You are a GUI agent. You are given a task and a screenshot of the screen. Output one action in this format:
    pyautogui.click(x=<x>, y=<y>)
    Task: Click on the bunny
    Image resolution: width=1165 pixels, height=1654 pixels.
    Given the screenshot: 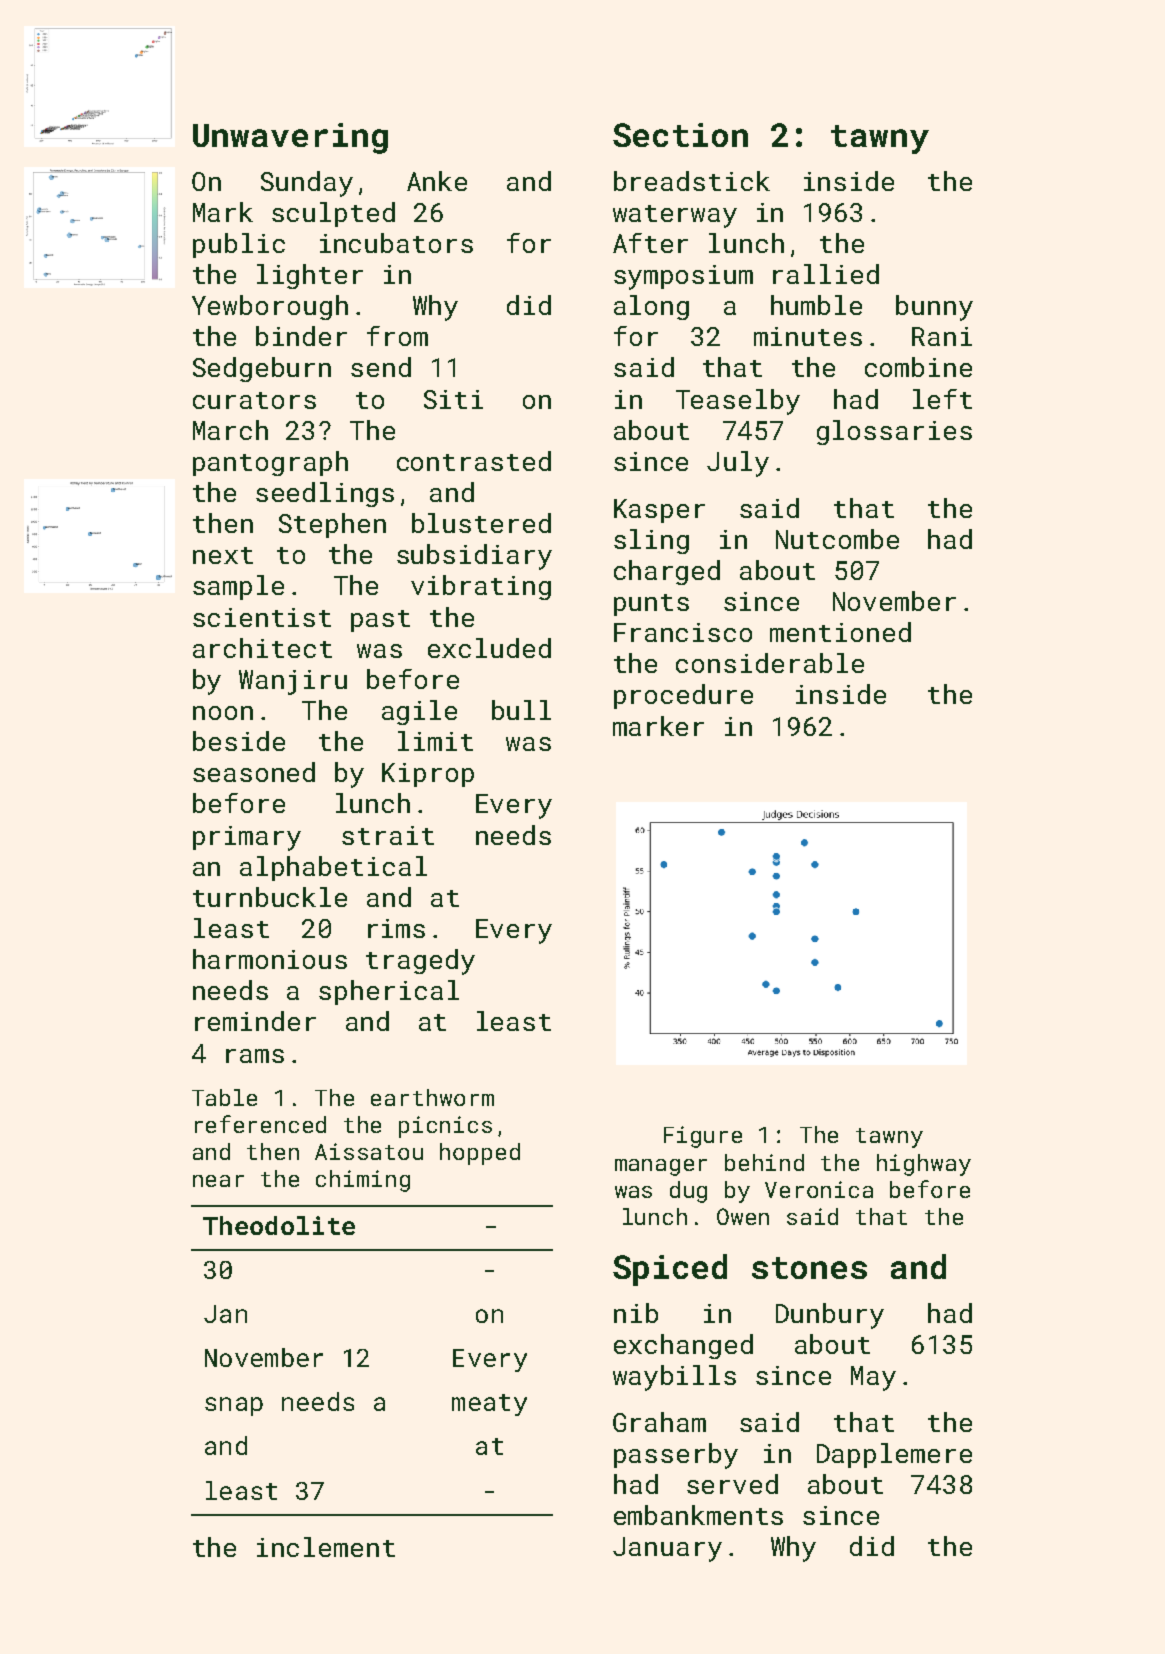 What is the action you would take?
    pyautogui.click(x=934, y=308)
